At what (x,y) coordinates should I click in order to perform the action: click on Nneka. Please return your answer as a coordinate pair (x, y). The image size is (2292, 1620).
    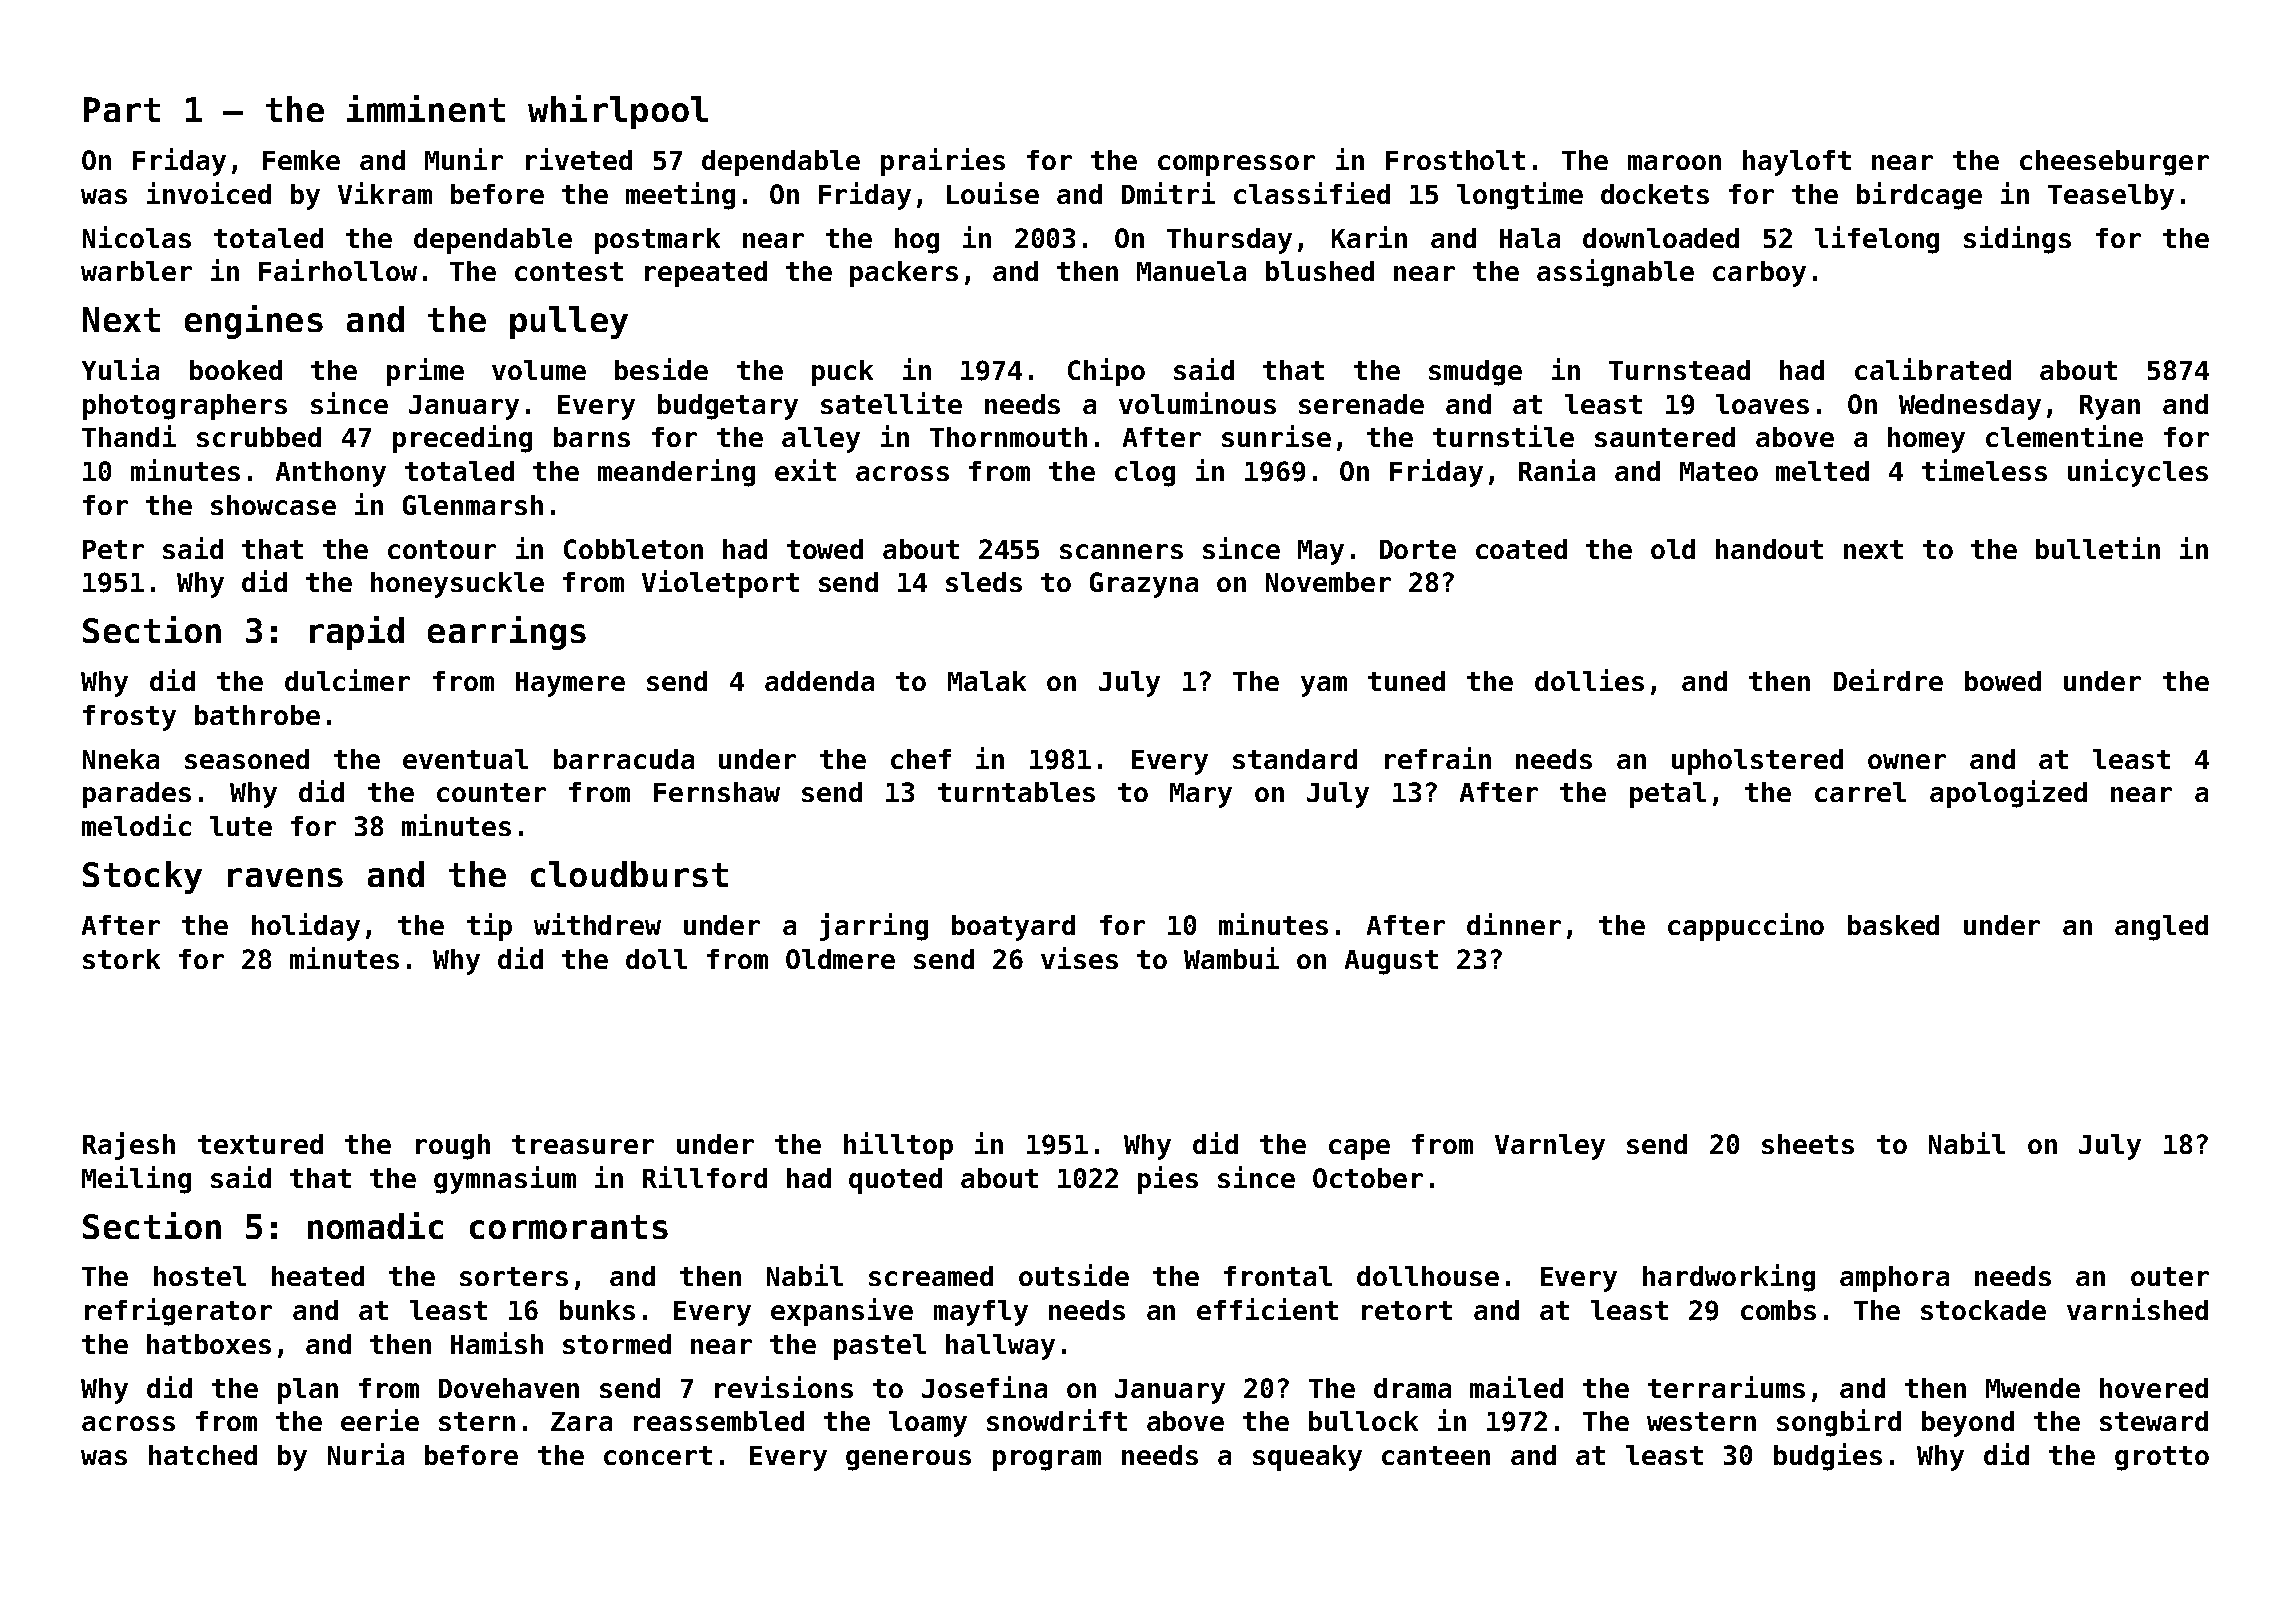
    Looking at the image, I should click on (121, 759).
